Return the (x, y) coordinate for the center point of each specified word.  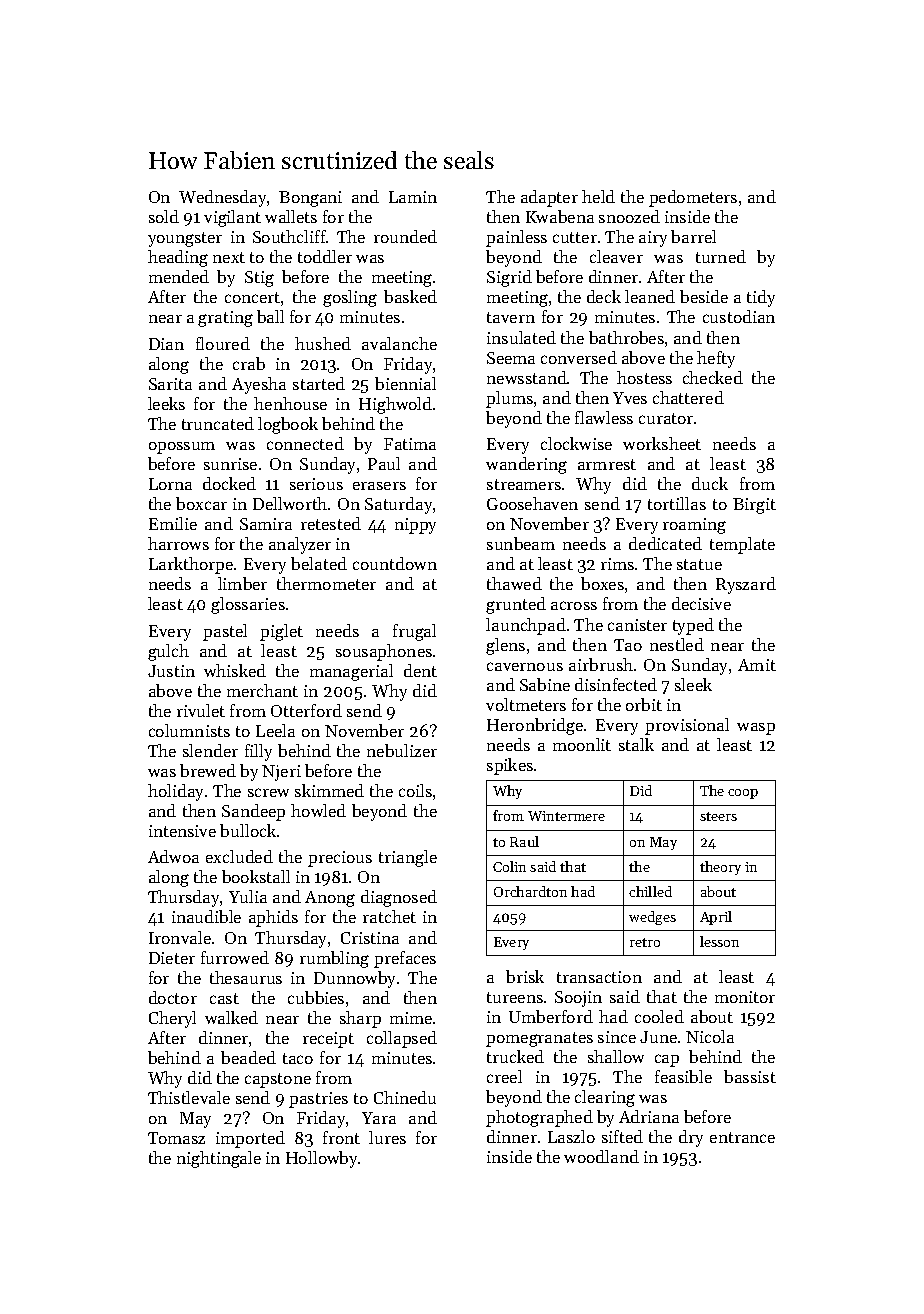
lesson (719, 941)
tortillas (677, 503)
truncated (218, 423)
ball (270, 316)
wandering (526, 465)
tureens (515, 997)
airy (653, 239)
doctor (173, 997)
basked (410, 296)
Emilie (173, 523)
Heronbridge (535, 726)
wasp (756, 729)
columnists (189, 730)
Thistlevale (189, 1097)
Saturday (398, 505)
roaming (694, 526)
